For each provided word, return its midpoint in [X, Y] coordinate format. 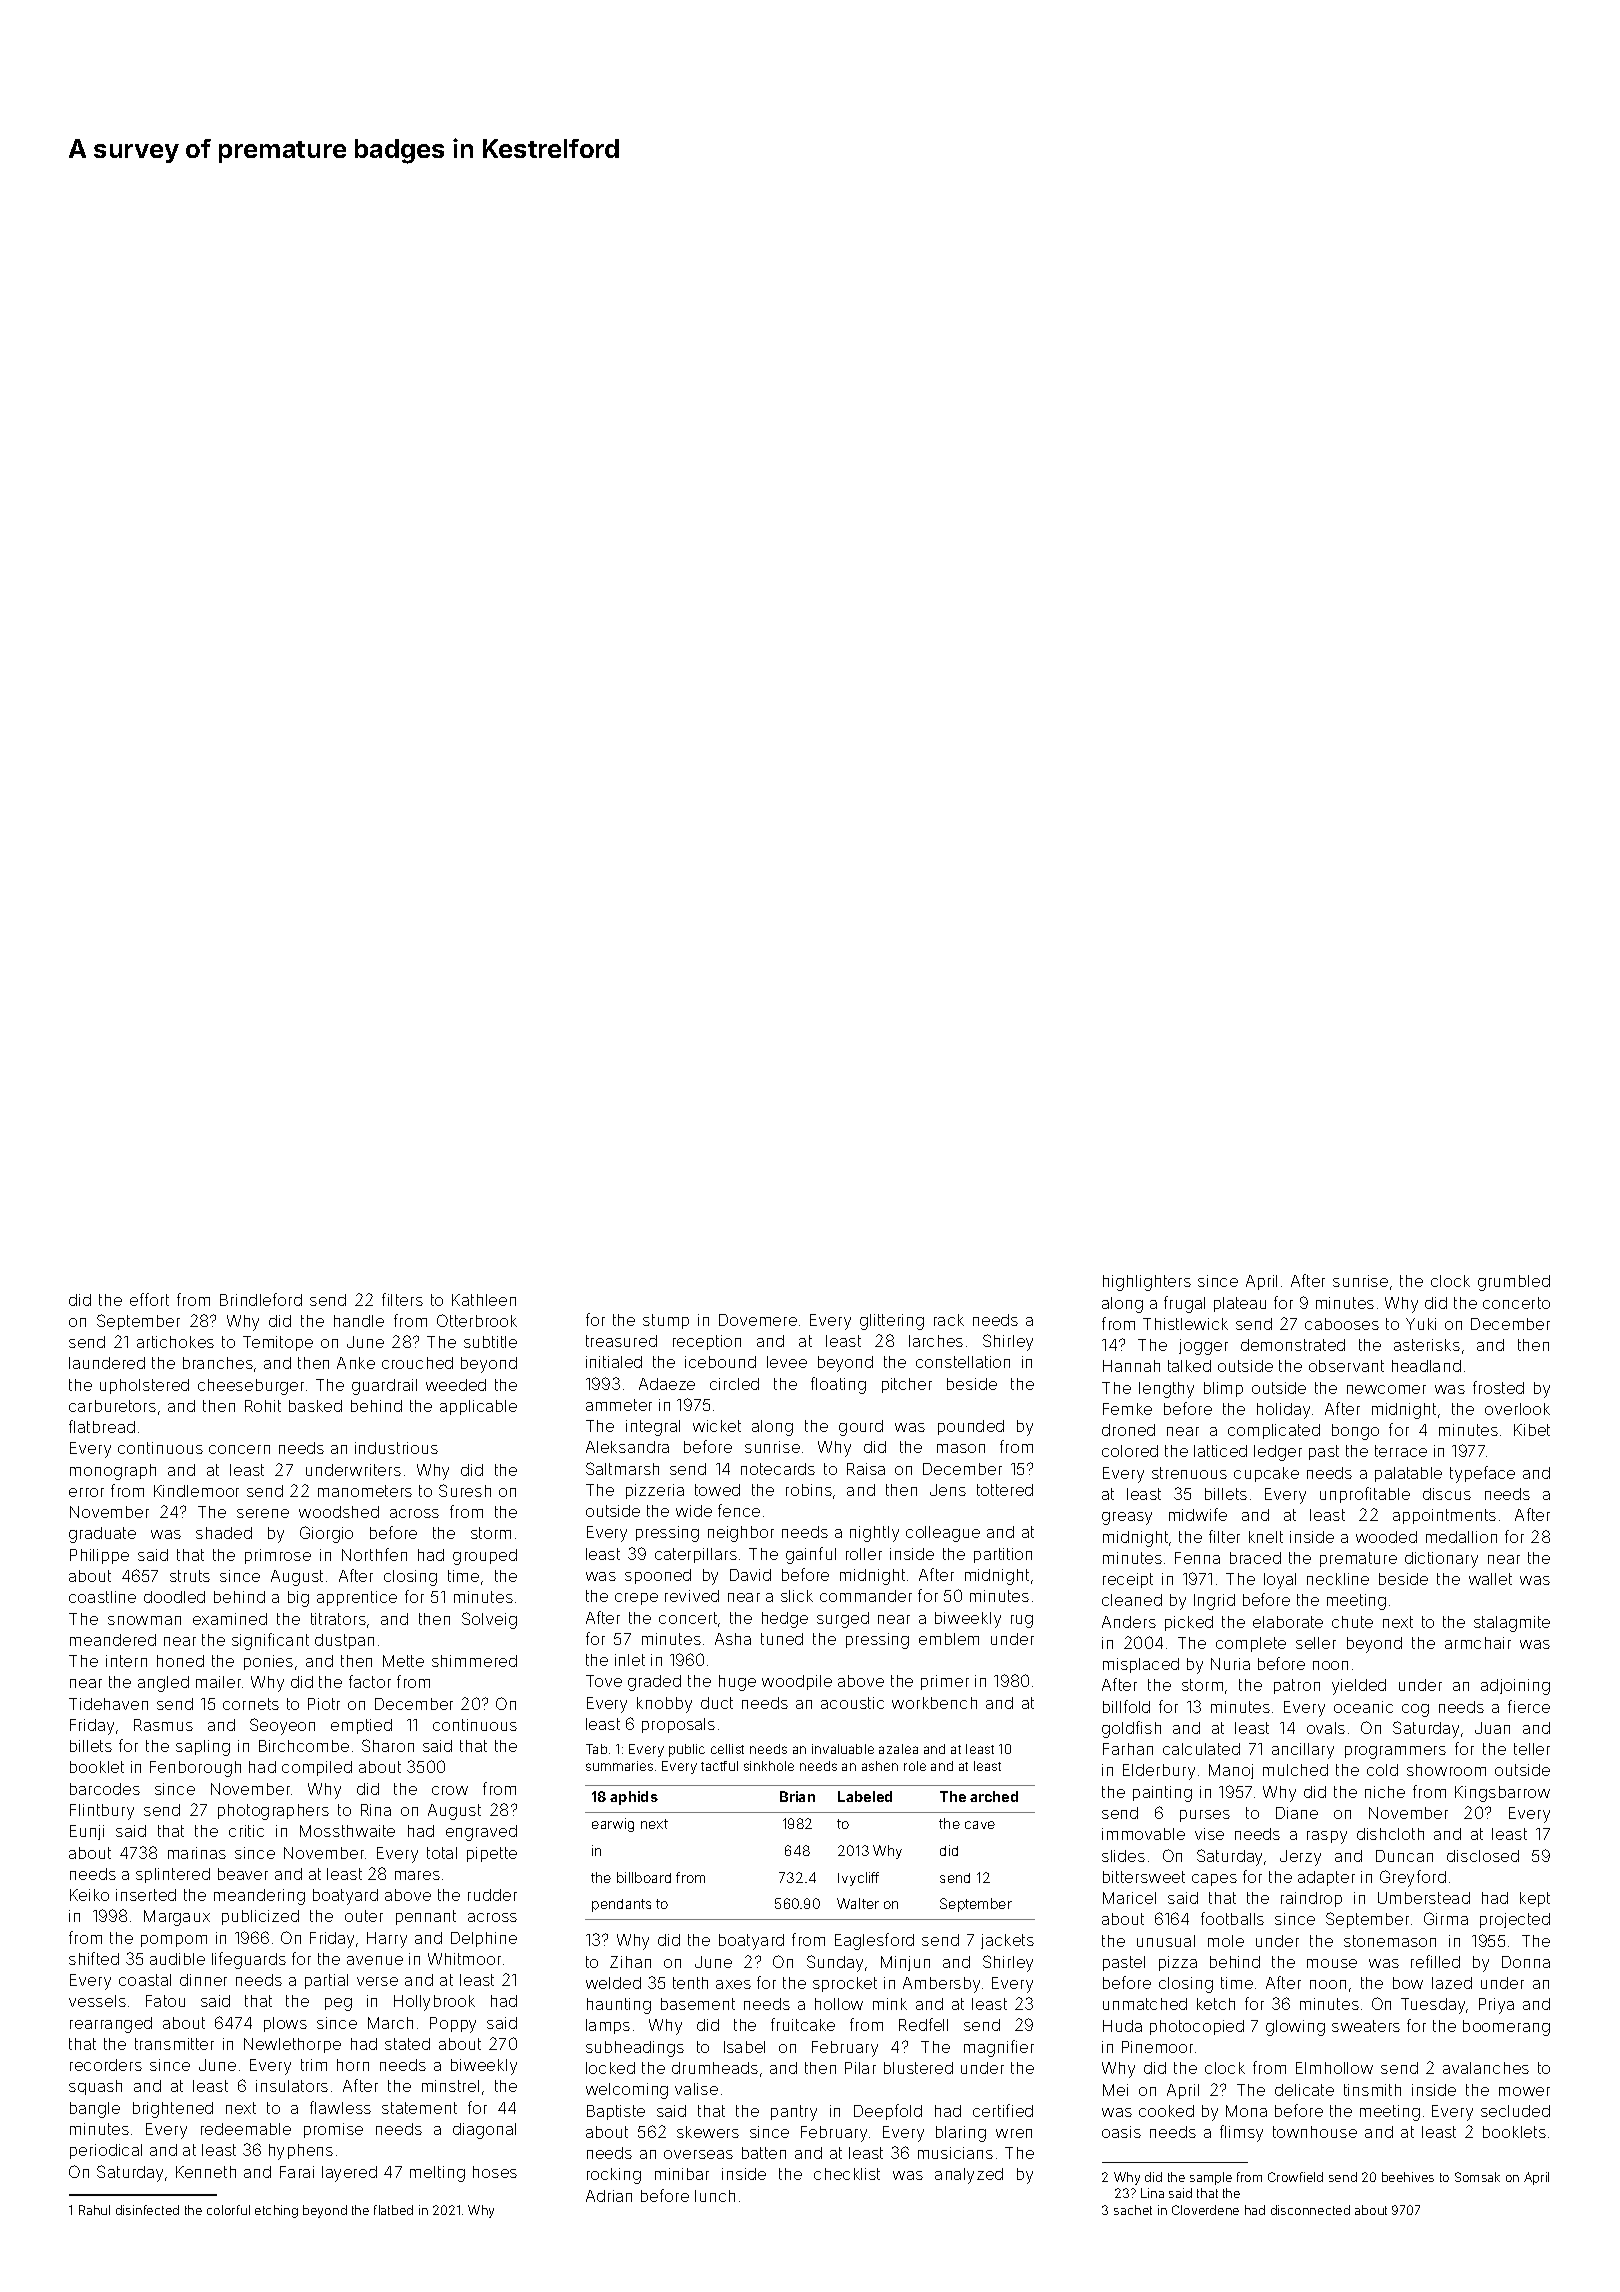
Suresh [465, 1490]
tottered [1005, 1490]
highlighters [1147, 1283]
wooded [1386, 1537]
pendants [621, 1905]
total [442, 1853]
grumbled [1514, 1283]
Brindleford [261, 1299]
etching [276, 2211]
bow [1408, 1983]
